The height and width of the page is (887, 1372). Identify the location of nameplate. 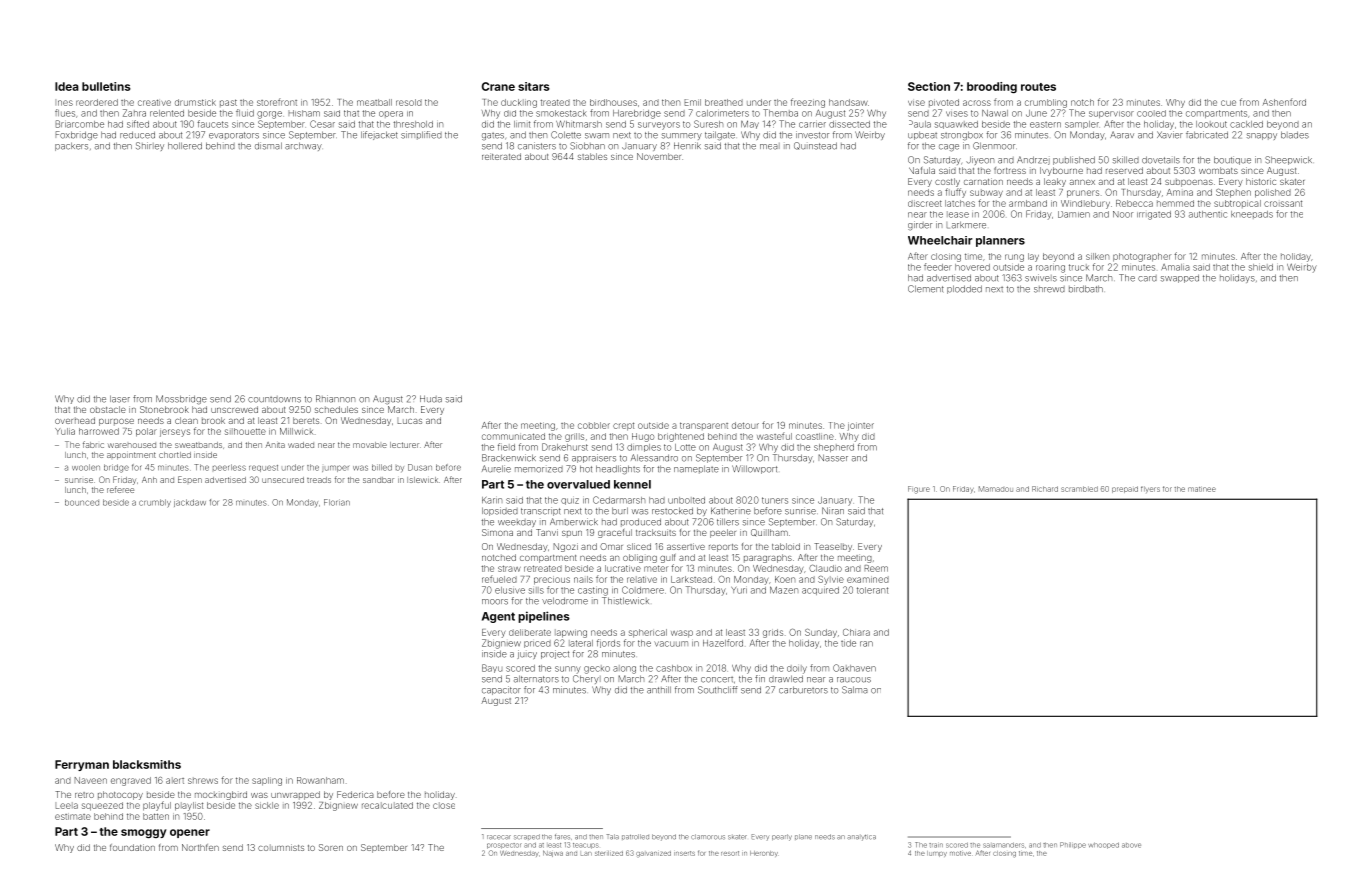
(696, 469).
